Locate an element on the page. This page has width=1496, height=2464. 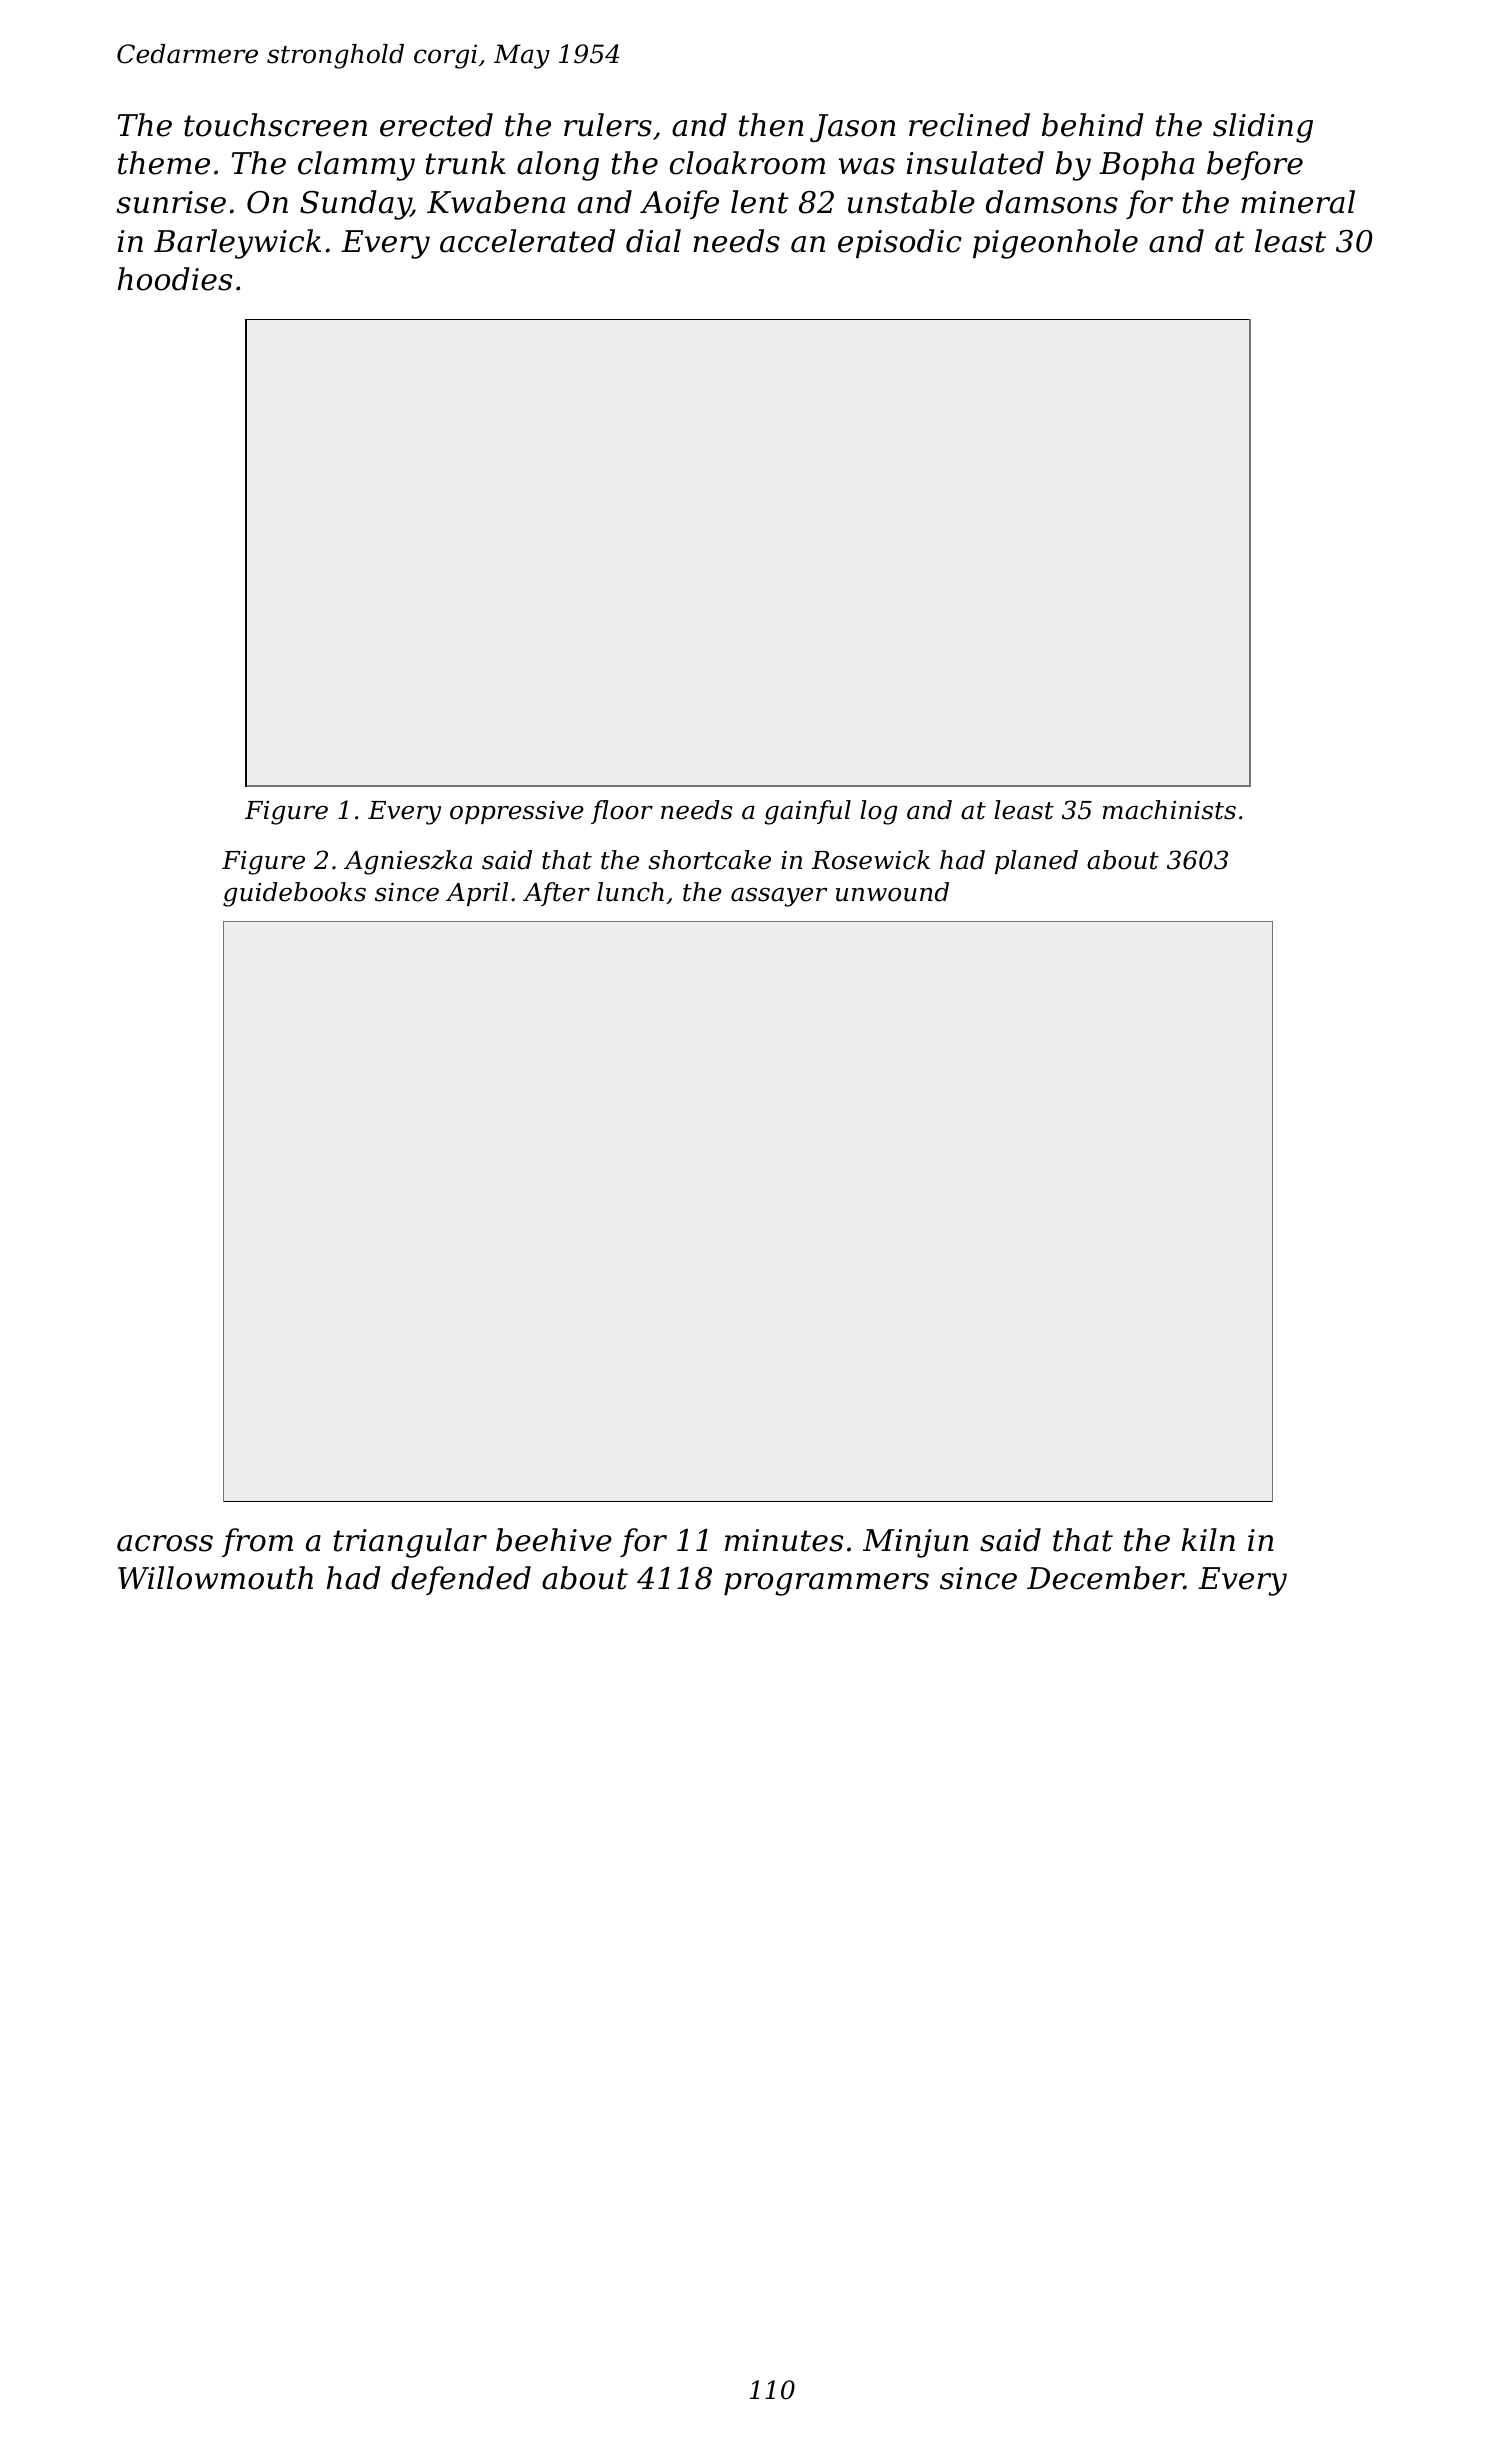
kiln is located at coordinates (1208, 1539).
